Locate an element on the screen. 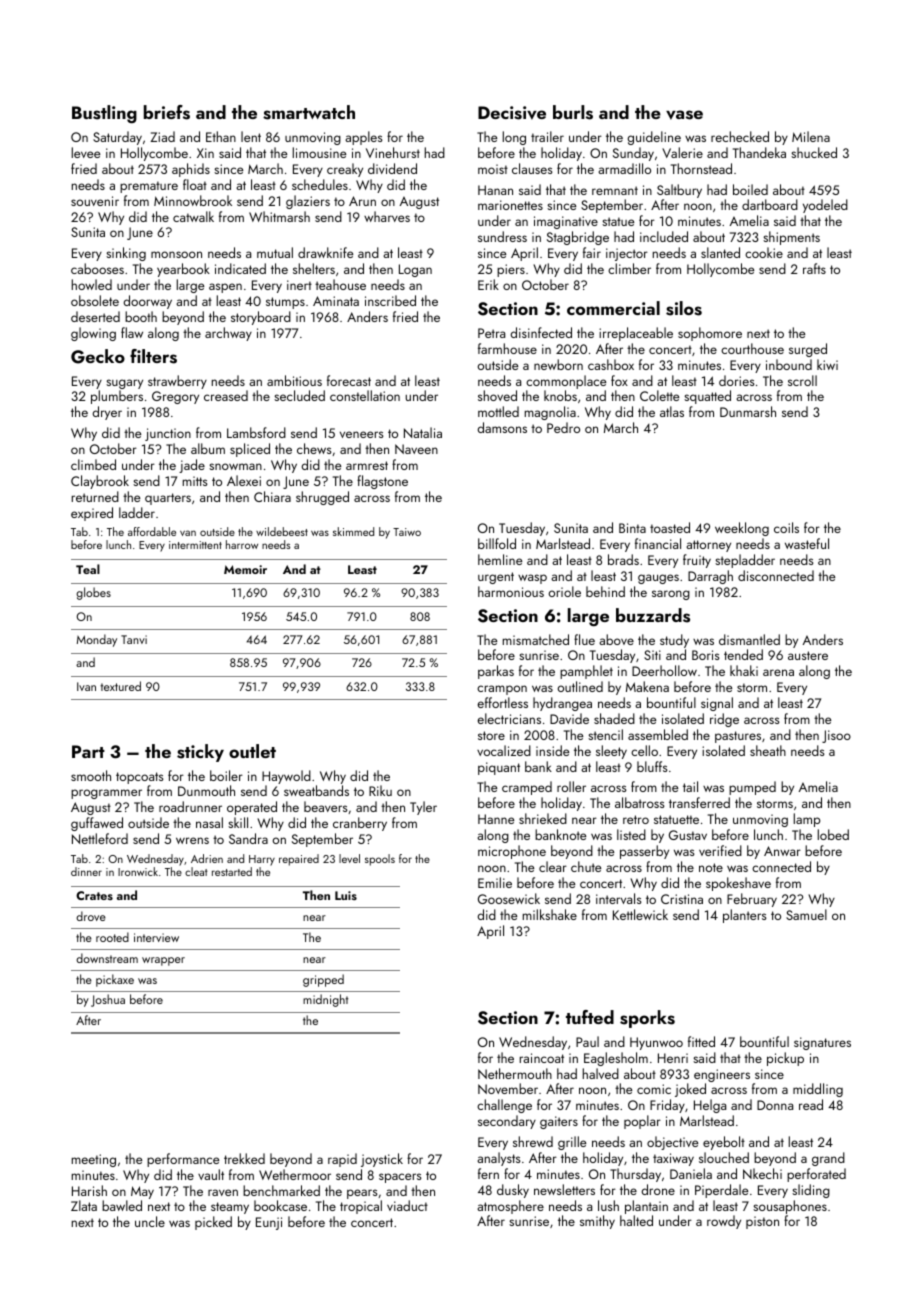  Natalia is located at coordinates (423, 432).
